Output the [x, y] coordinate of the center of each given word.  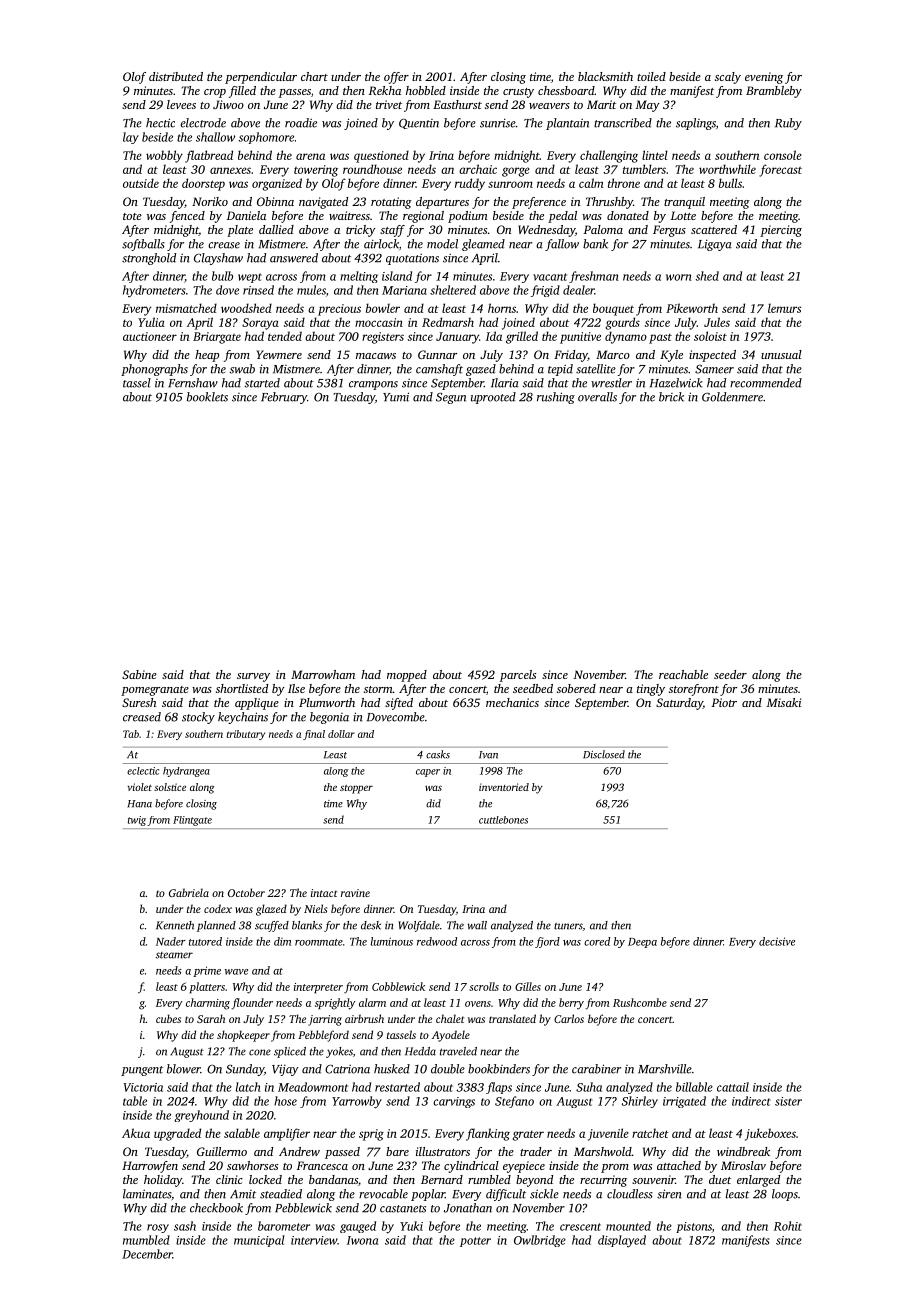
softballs [143, 245]
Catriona [347, 1069]
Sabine [139, 674]
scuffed [272, 926]
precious [339, 310]
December [147, 1254]
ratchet [650, 1133]
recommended [766, 383]
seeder [730, 674]
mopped [407, 676]
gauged [358, 1227]
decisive [777, 941]
